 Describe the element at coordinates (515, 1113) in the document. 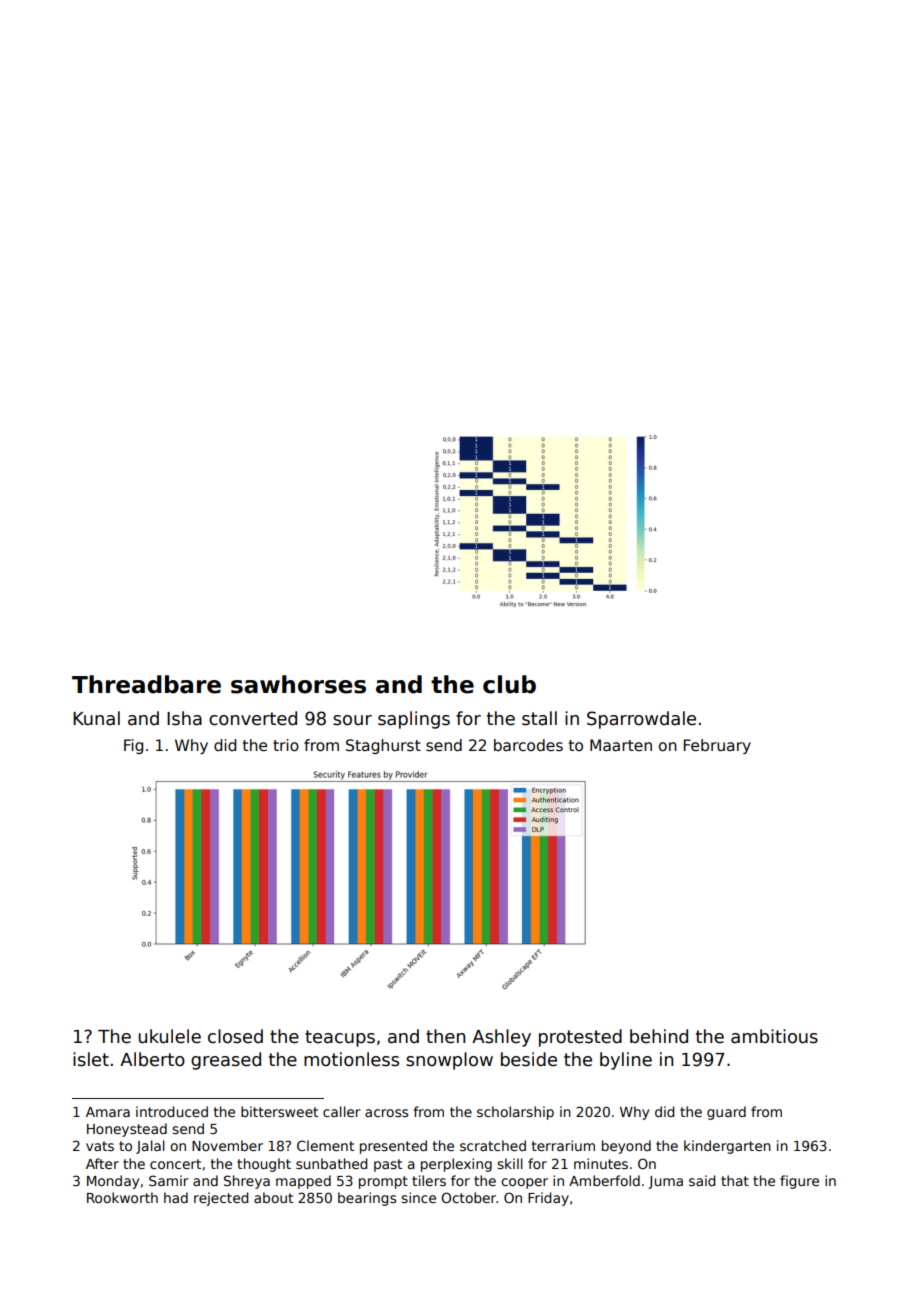

I see `scholarship` at that location.
